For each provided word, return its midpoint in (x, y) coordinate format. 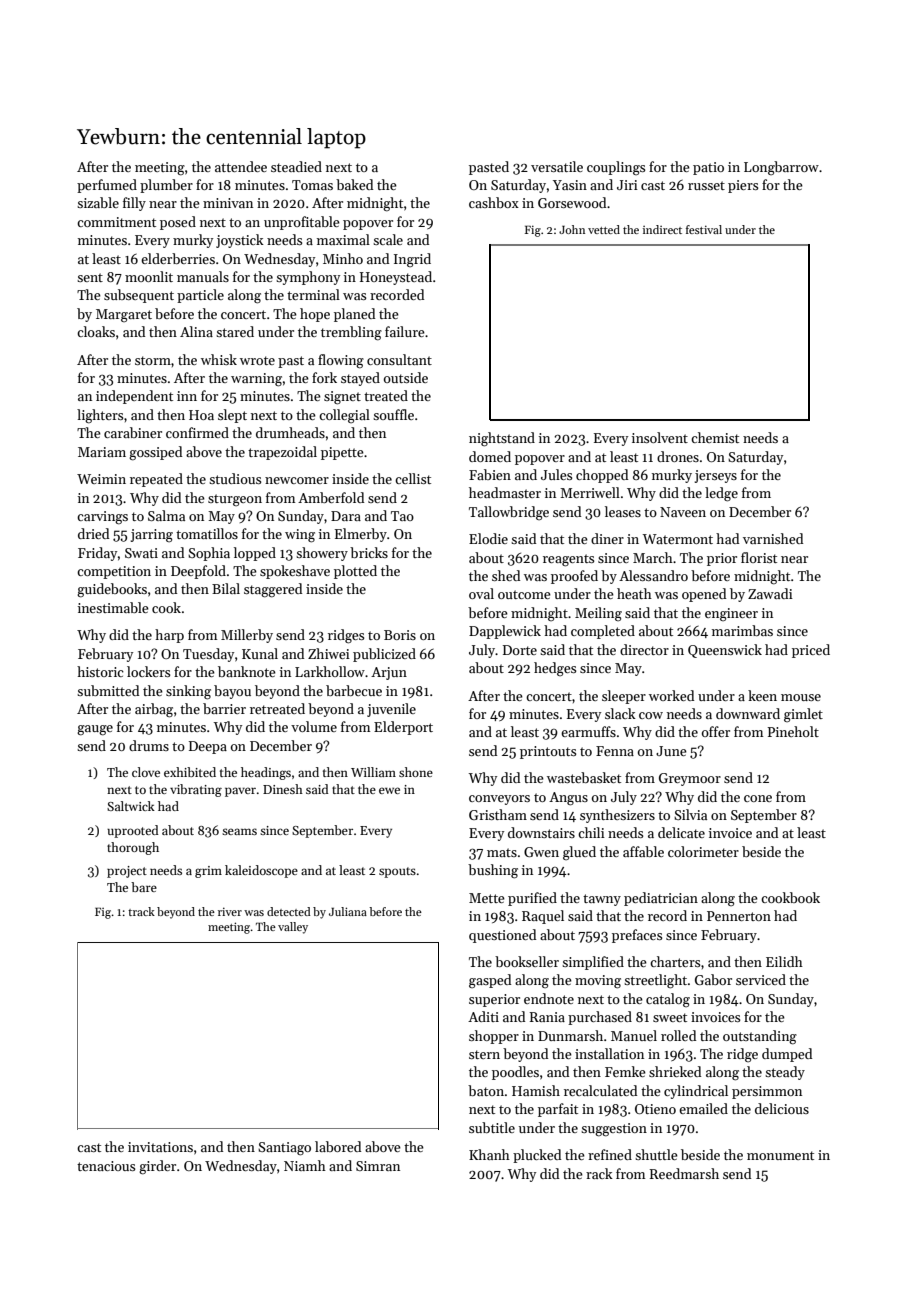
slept (232, 416)
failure (405, 331)
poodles (515, 1073)
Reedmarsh (684, 1173)
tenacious (106, 1166)
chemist (715, 437)
